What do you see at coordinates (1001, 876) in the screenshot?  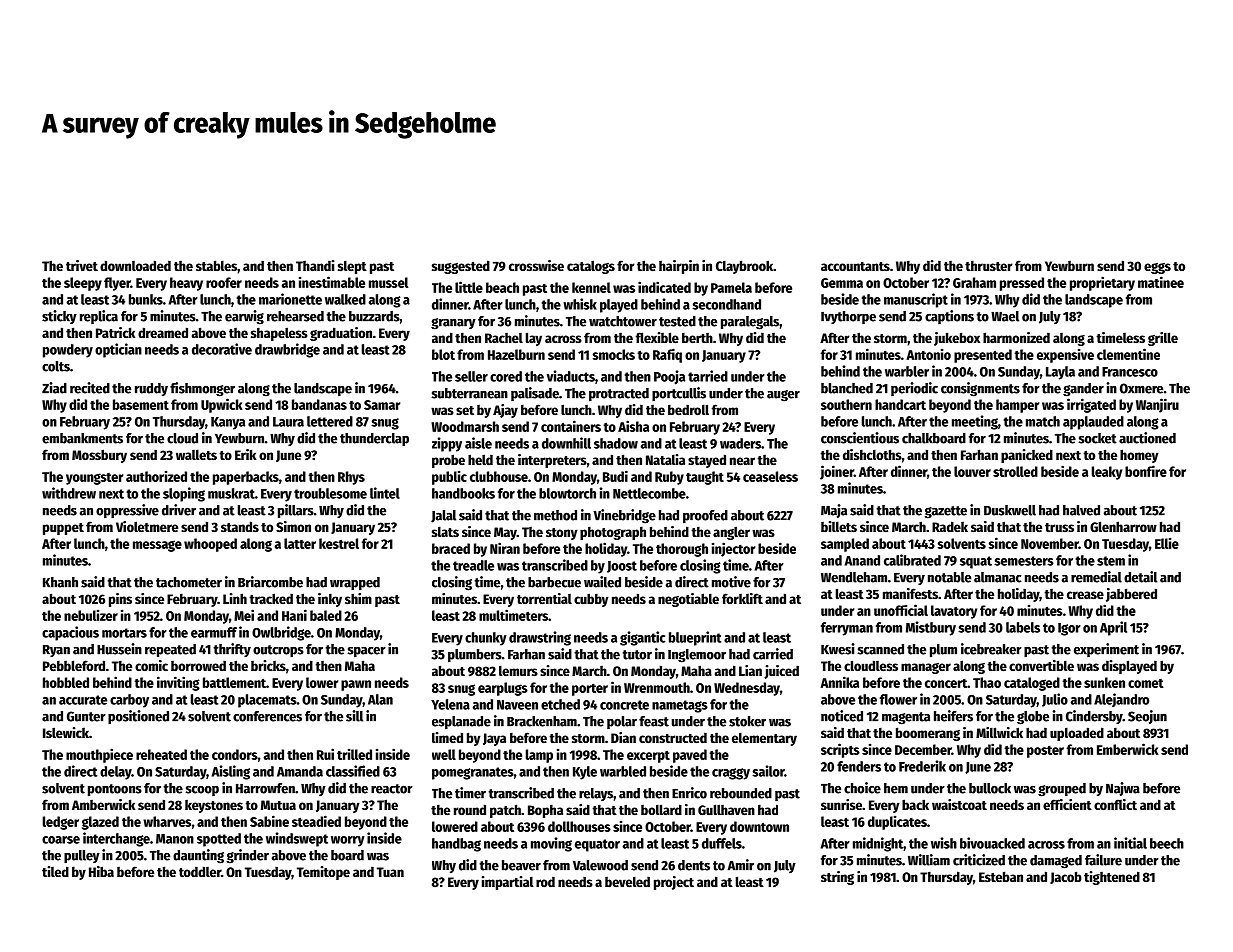 I see `Esteban` at bounding box center [1001, 876].
